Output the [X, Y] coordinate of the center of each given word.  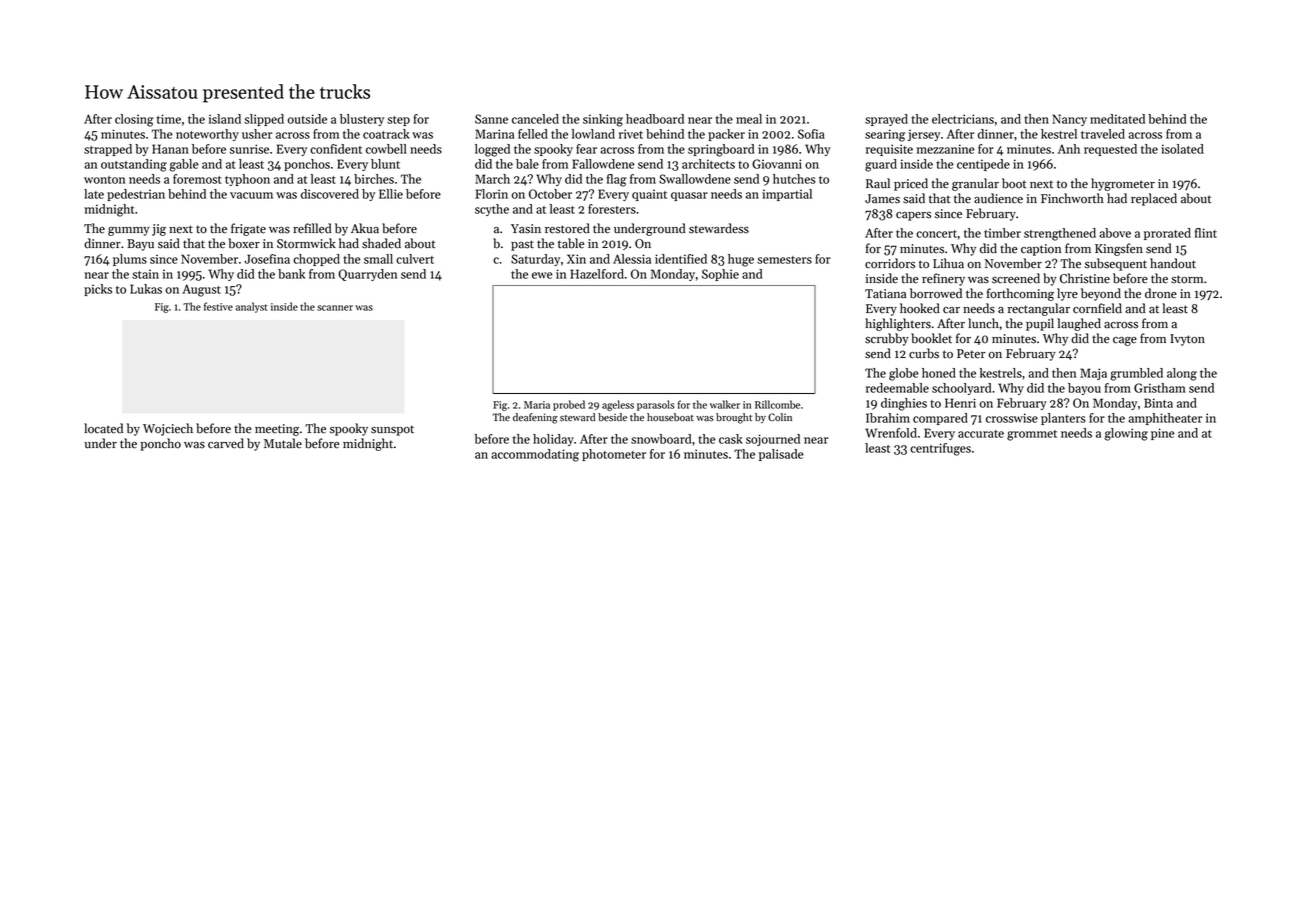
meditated [1117, 119]
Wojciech [168, 429]
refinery [943, 279]
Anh [1069, 149]
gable [184, 165]
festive [218, 306]
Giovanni [777, 164]
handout [1173, 263]
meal [749, 119]
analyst [251, 307]
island [225, 119]
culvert [415, 259]
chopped [316, 260]
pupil [1040, 324]
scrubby [887, 339]
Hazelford [597, 274]
